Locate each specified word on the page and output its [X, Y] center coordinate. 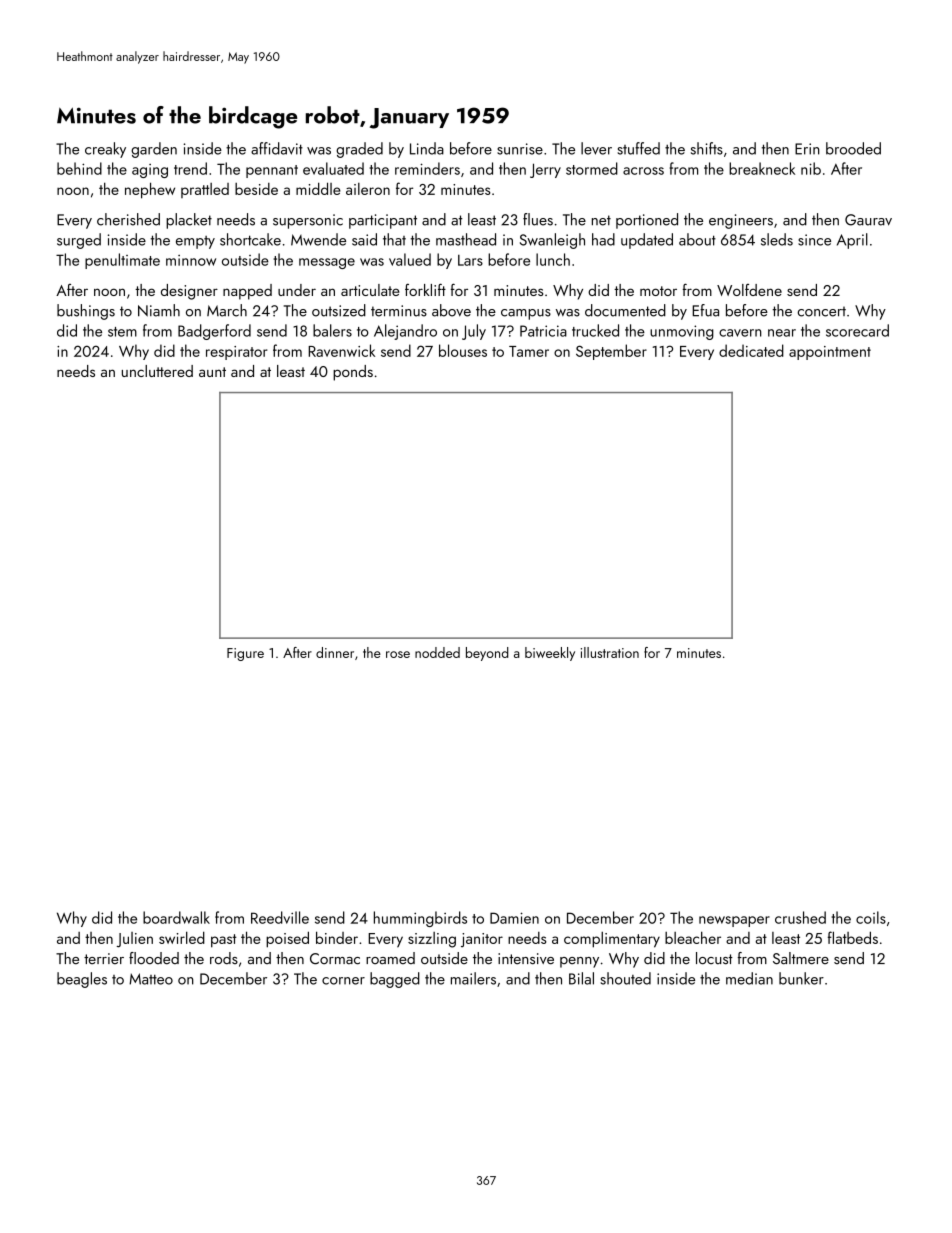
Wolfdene [749, 290]
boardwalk [176, 917]
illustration [610, 652]
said [364, 239]
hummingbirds [420, 919]
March [227, 310]
